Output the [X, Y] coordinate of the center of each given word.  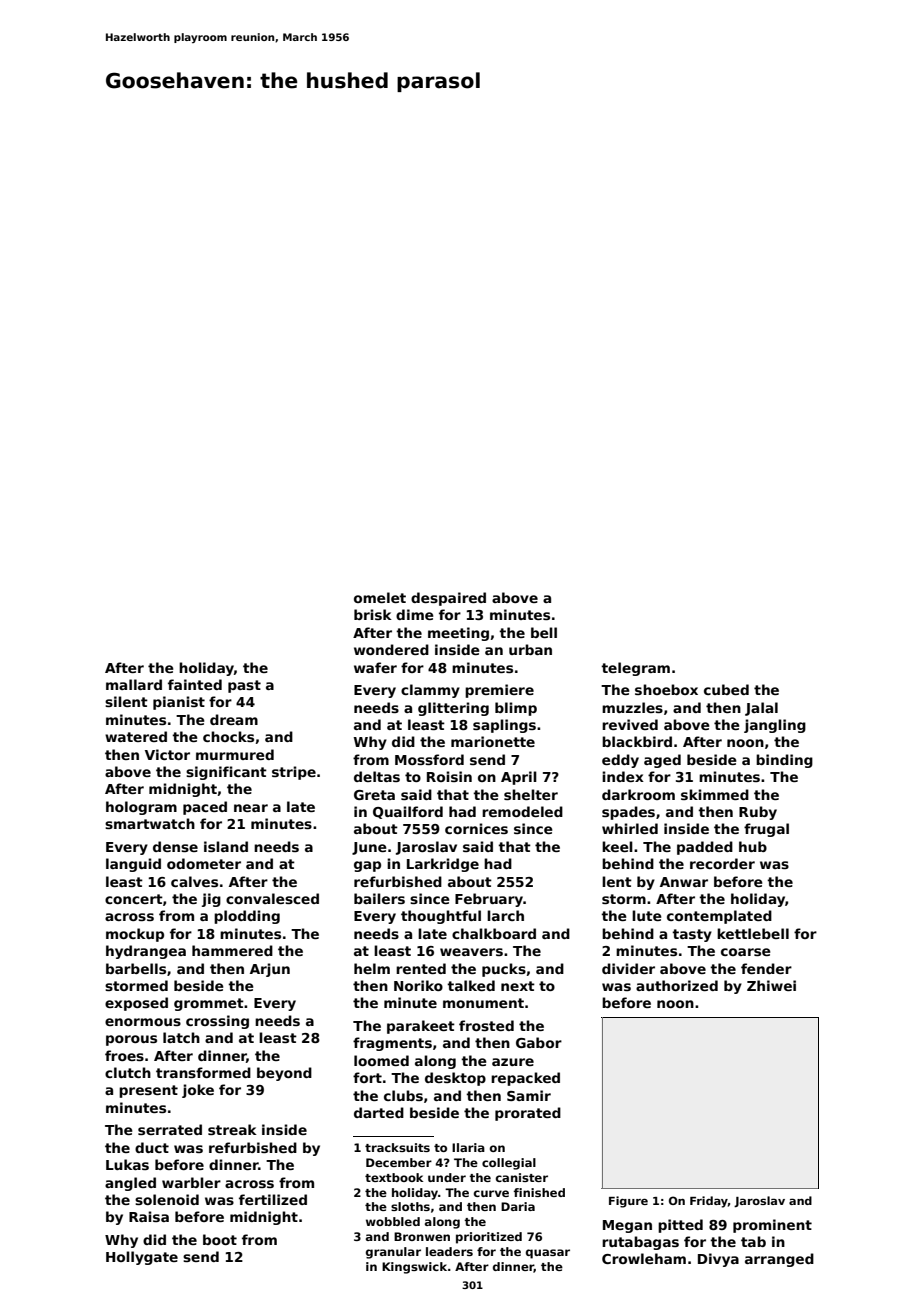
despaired [448, 599]
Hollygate [142, 1258]
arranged [779, 1260]
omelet [380, 597]
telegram [635, 669]
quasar [548, 1254]
